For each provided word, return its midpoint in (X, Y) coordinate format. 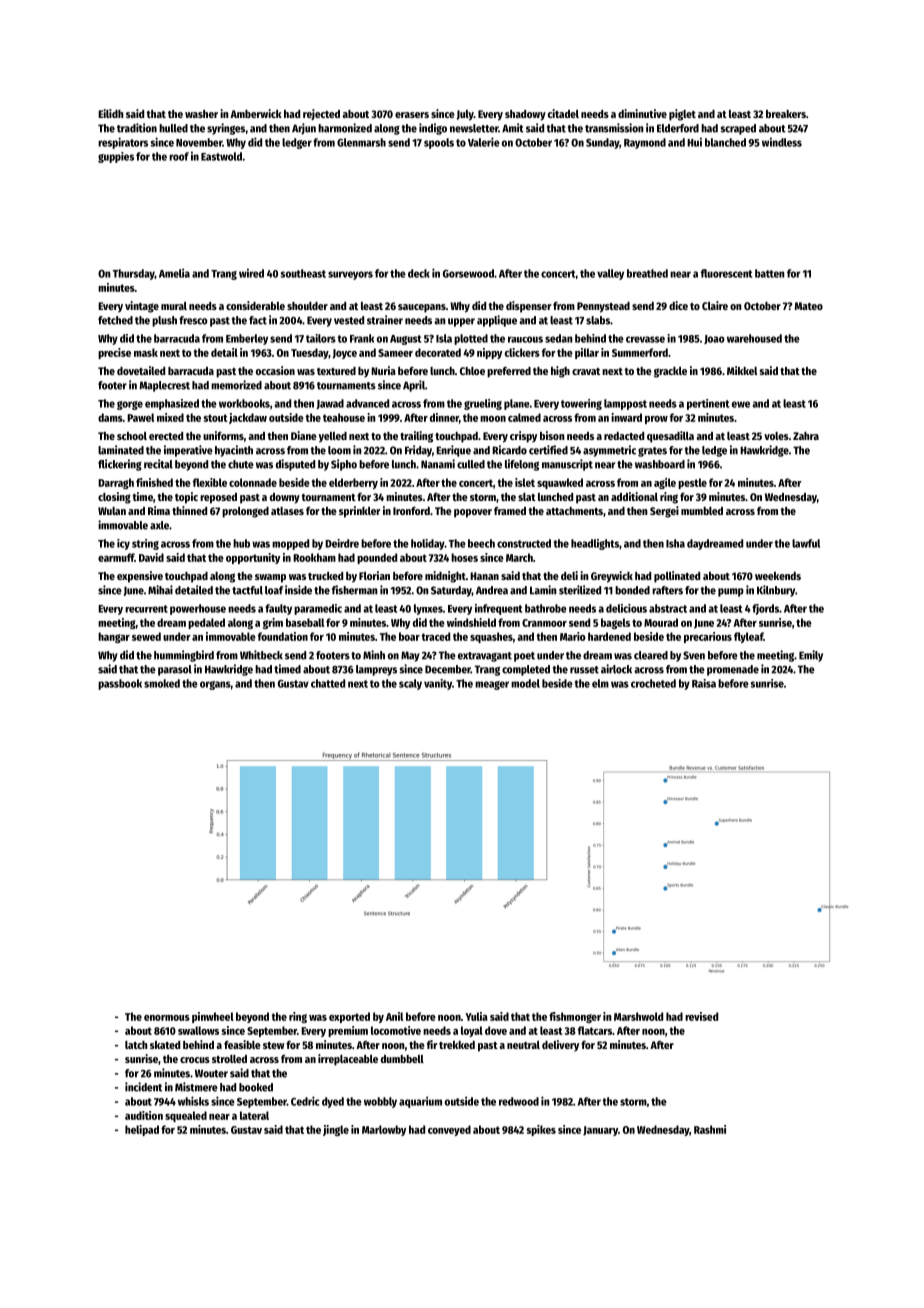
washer (201, 114)
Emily (811, 656)
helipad (142, 1130)
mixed (170, 417)
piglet (682, 115)
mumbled (702, 511)
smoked (162, 683)
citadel (563, 113)
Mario (573, 636)
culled (471, 464)
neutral (523, 1045)
